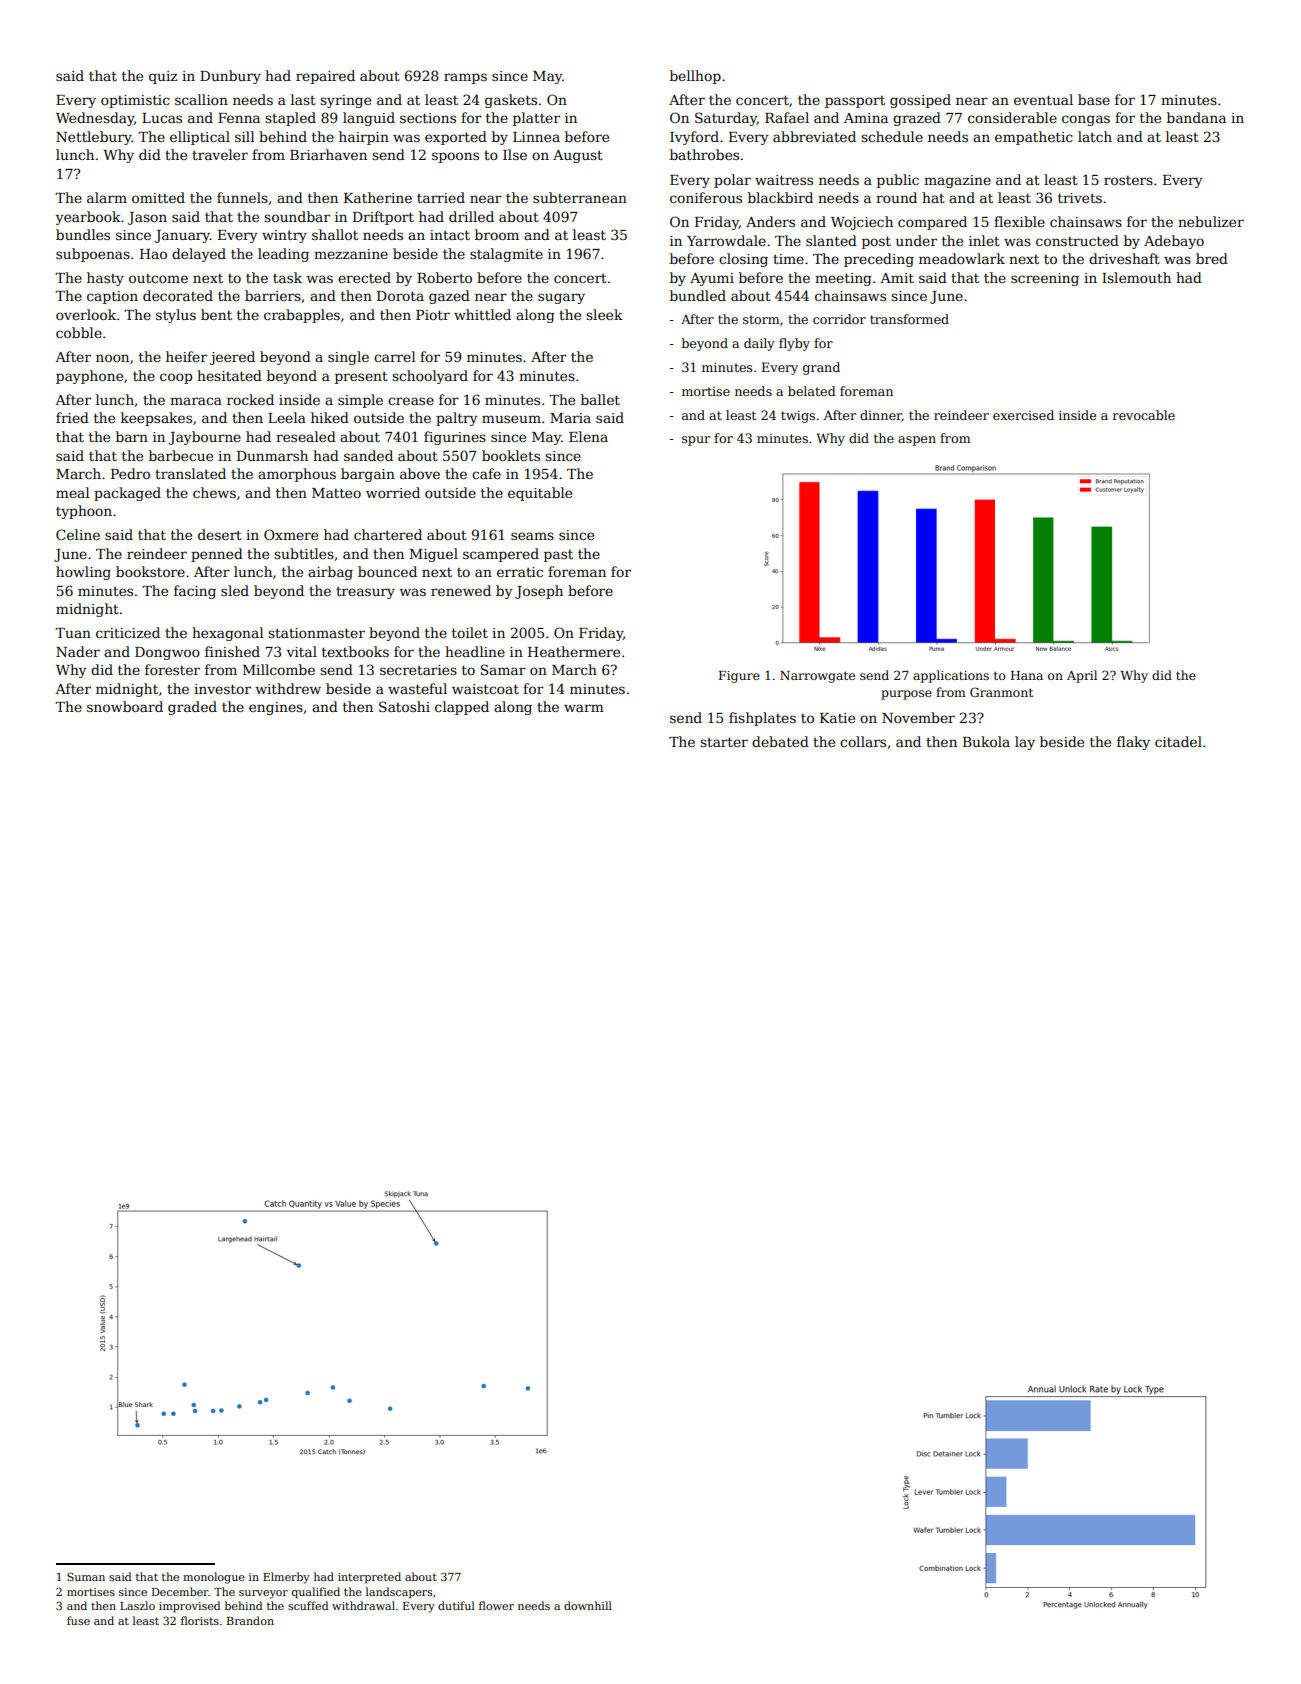 The width and height of the screenshot is (1301, 1684). What do you see at coordinates (1094, 99) in the screenshot?
I see `base` at bounding box center [1094, 99].
